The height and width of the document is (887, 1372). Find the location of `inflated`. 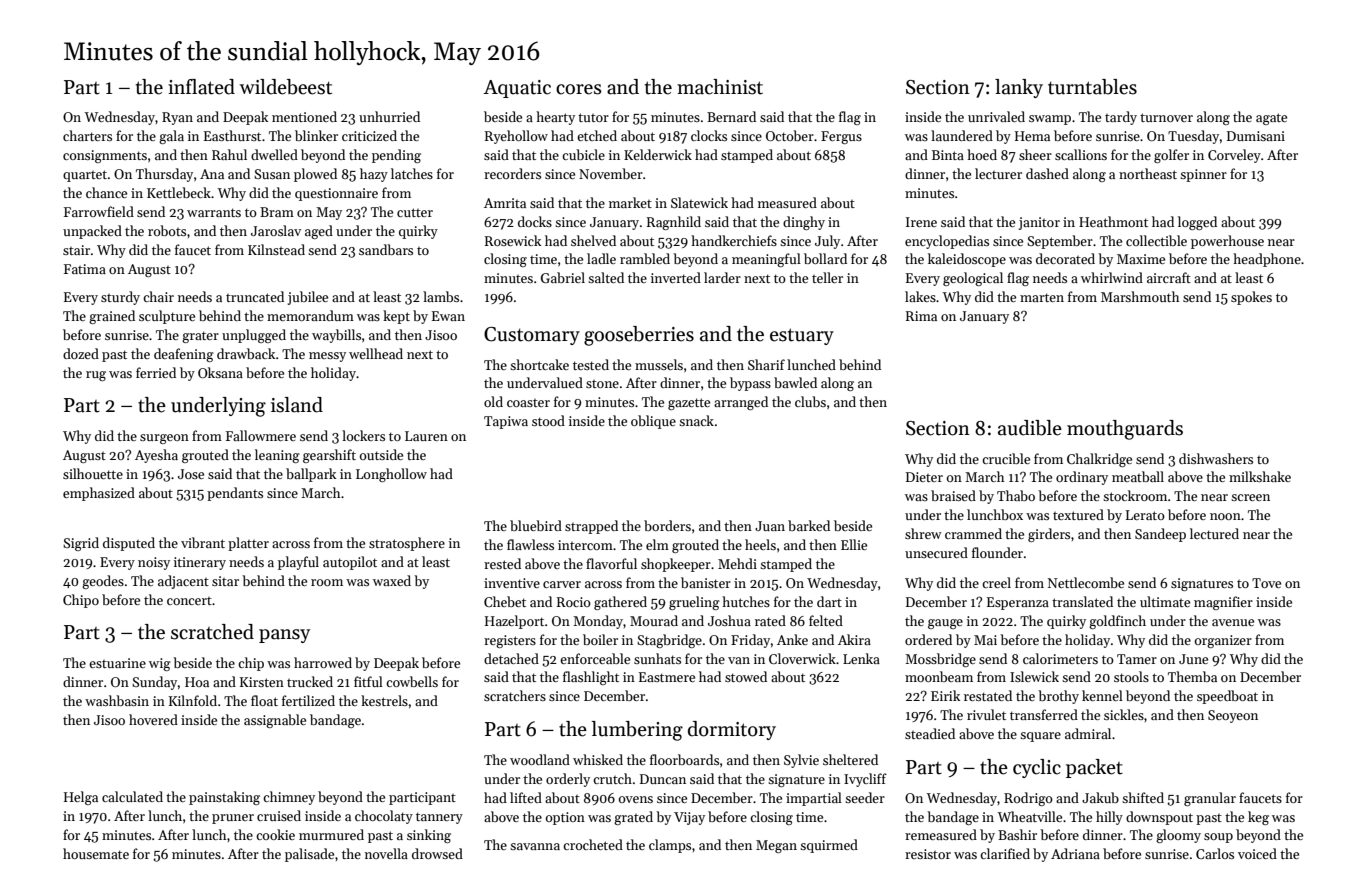

inflated is located at coordinates (201, 87).
